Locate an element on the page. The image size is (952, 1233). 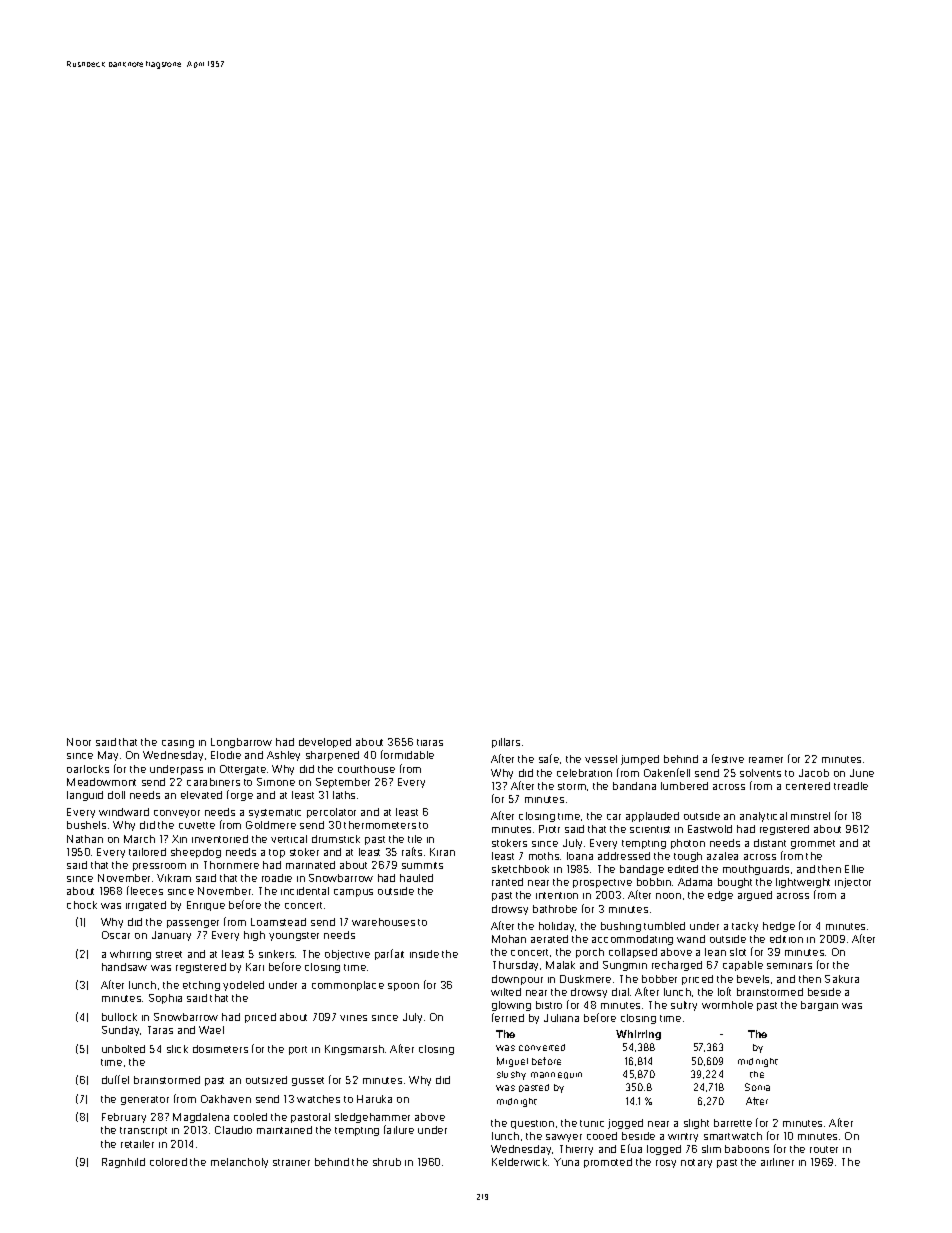
Kingsmarsh is located at coordinates (354, 1050).
